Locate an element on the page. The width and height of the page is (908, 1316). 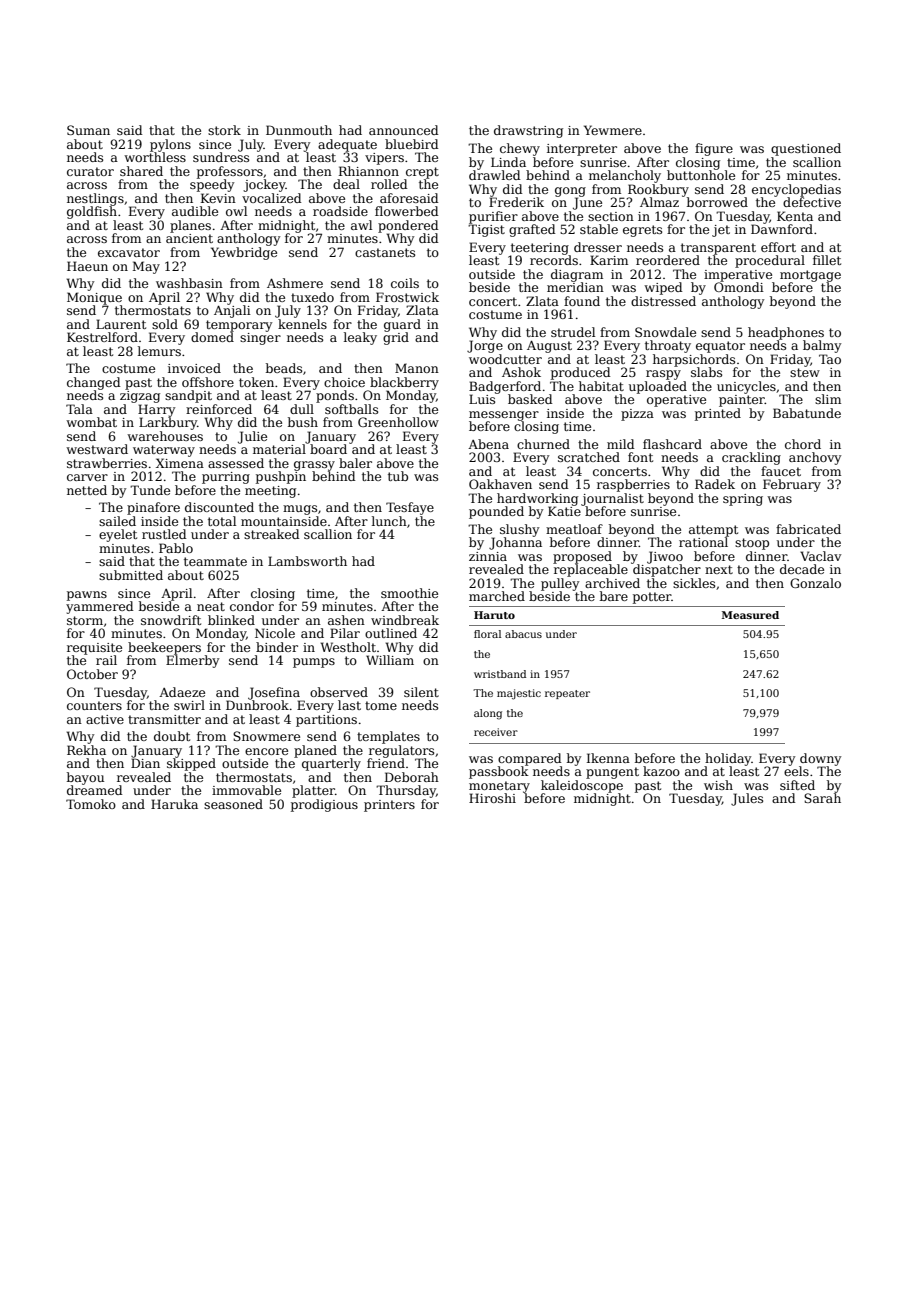
pawns is located at coordinates (87, 596).
